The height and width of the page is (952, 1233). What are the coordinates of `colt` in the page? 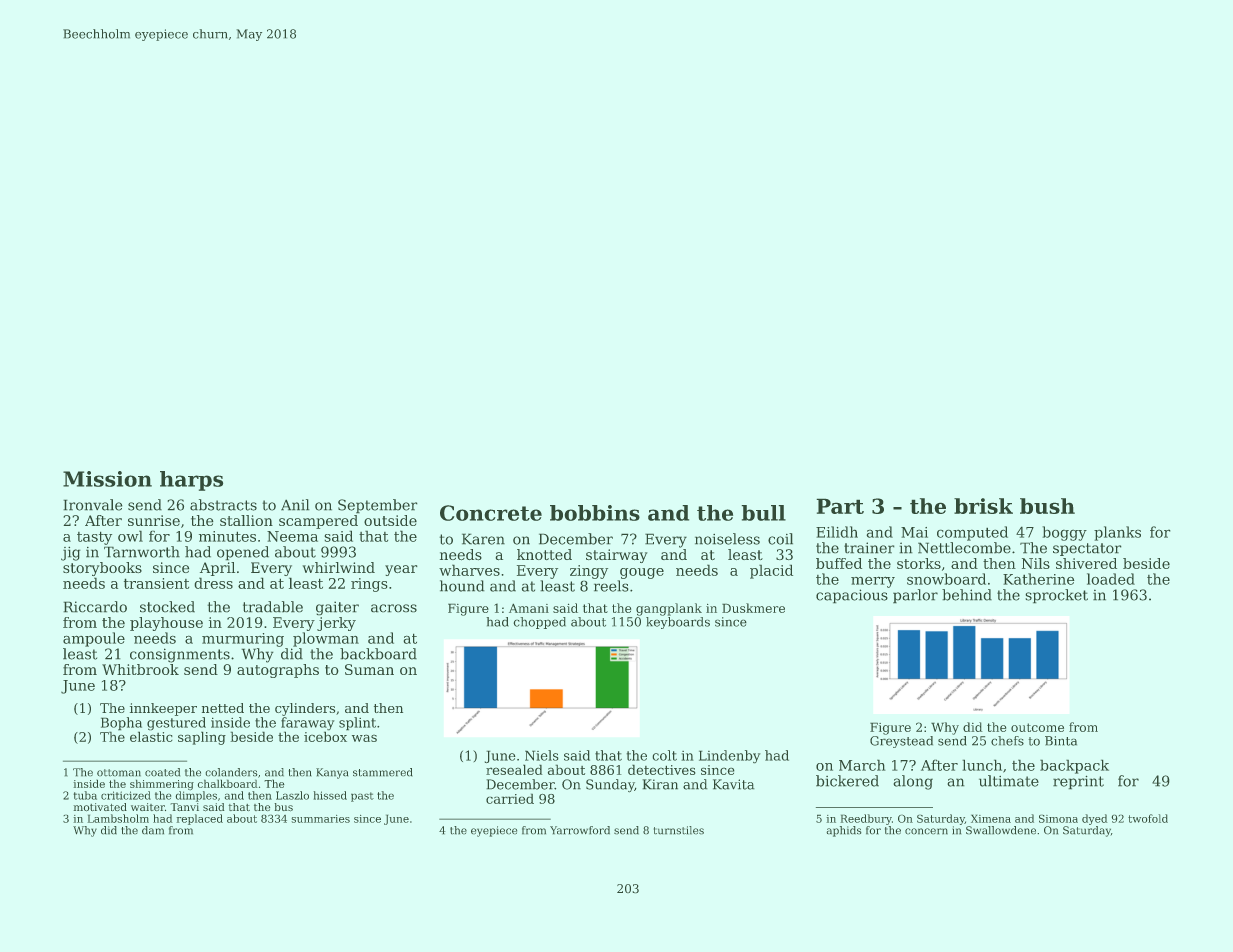 It's located at (664, 755).
